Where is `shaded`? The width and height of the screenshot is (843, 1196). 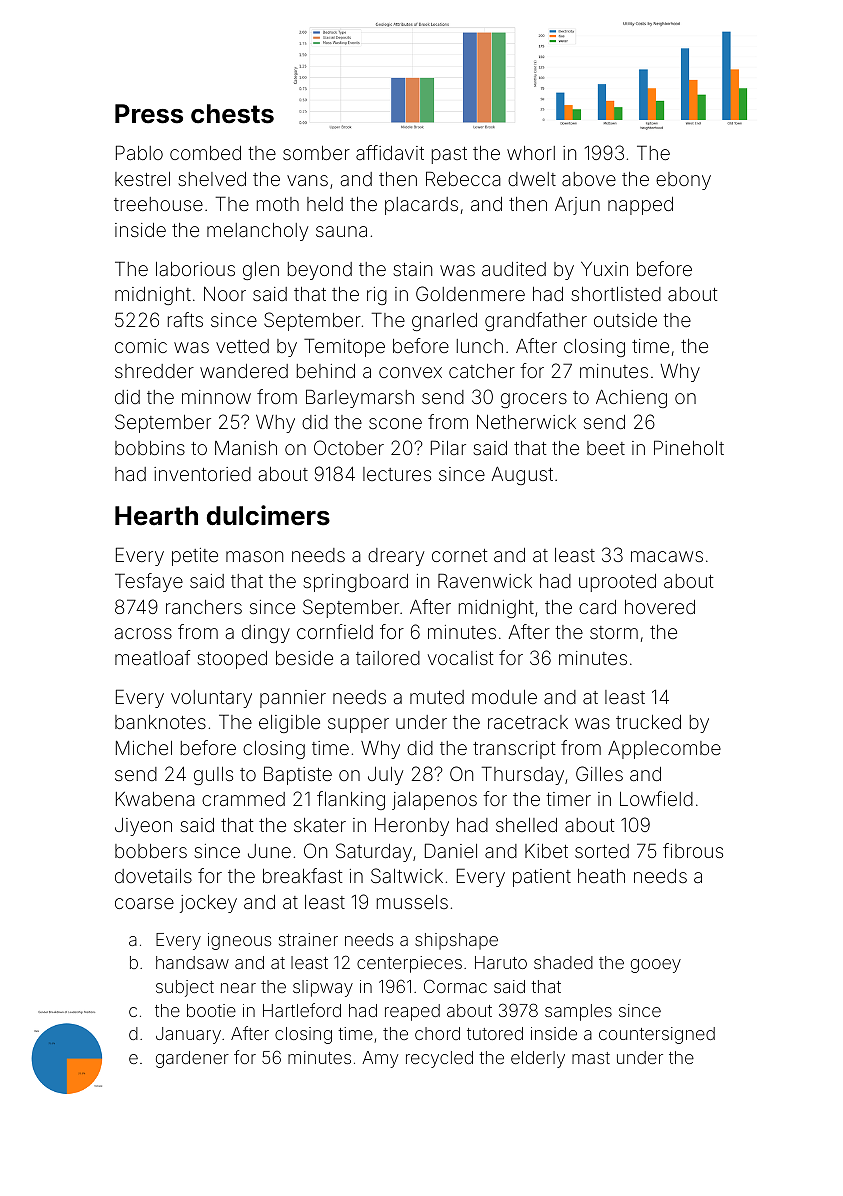
shaded is located at coordinates (563, 962).
